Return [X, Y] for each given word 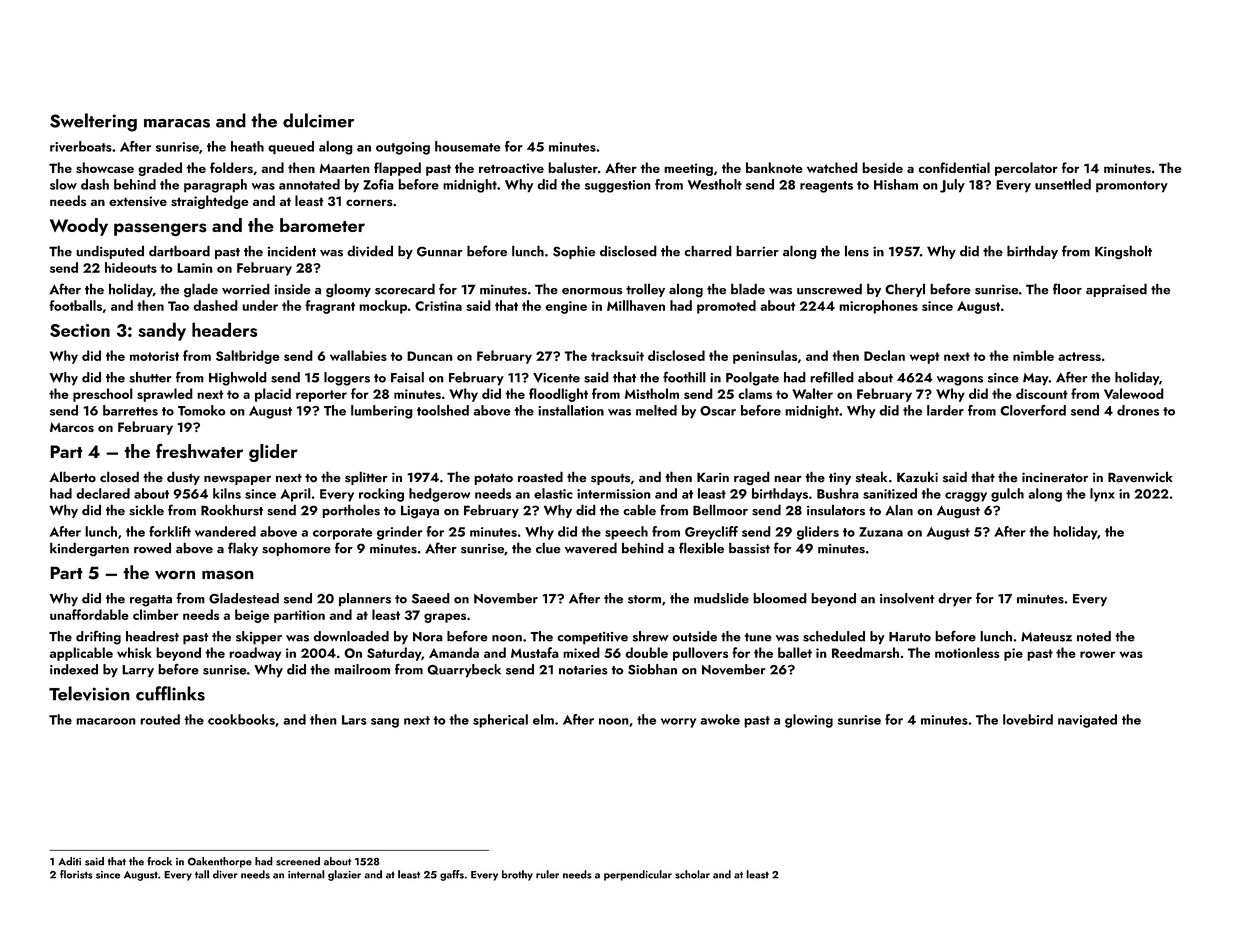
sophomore [296, 549]
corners [369, 202]
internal [306, 874]
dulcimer [318, 120]
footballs [75, 305]
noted [1094, 636]
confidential [954, 167]
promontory [1132, 187]
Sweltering [93, 122]
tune [758, 637]
